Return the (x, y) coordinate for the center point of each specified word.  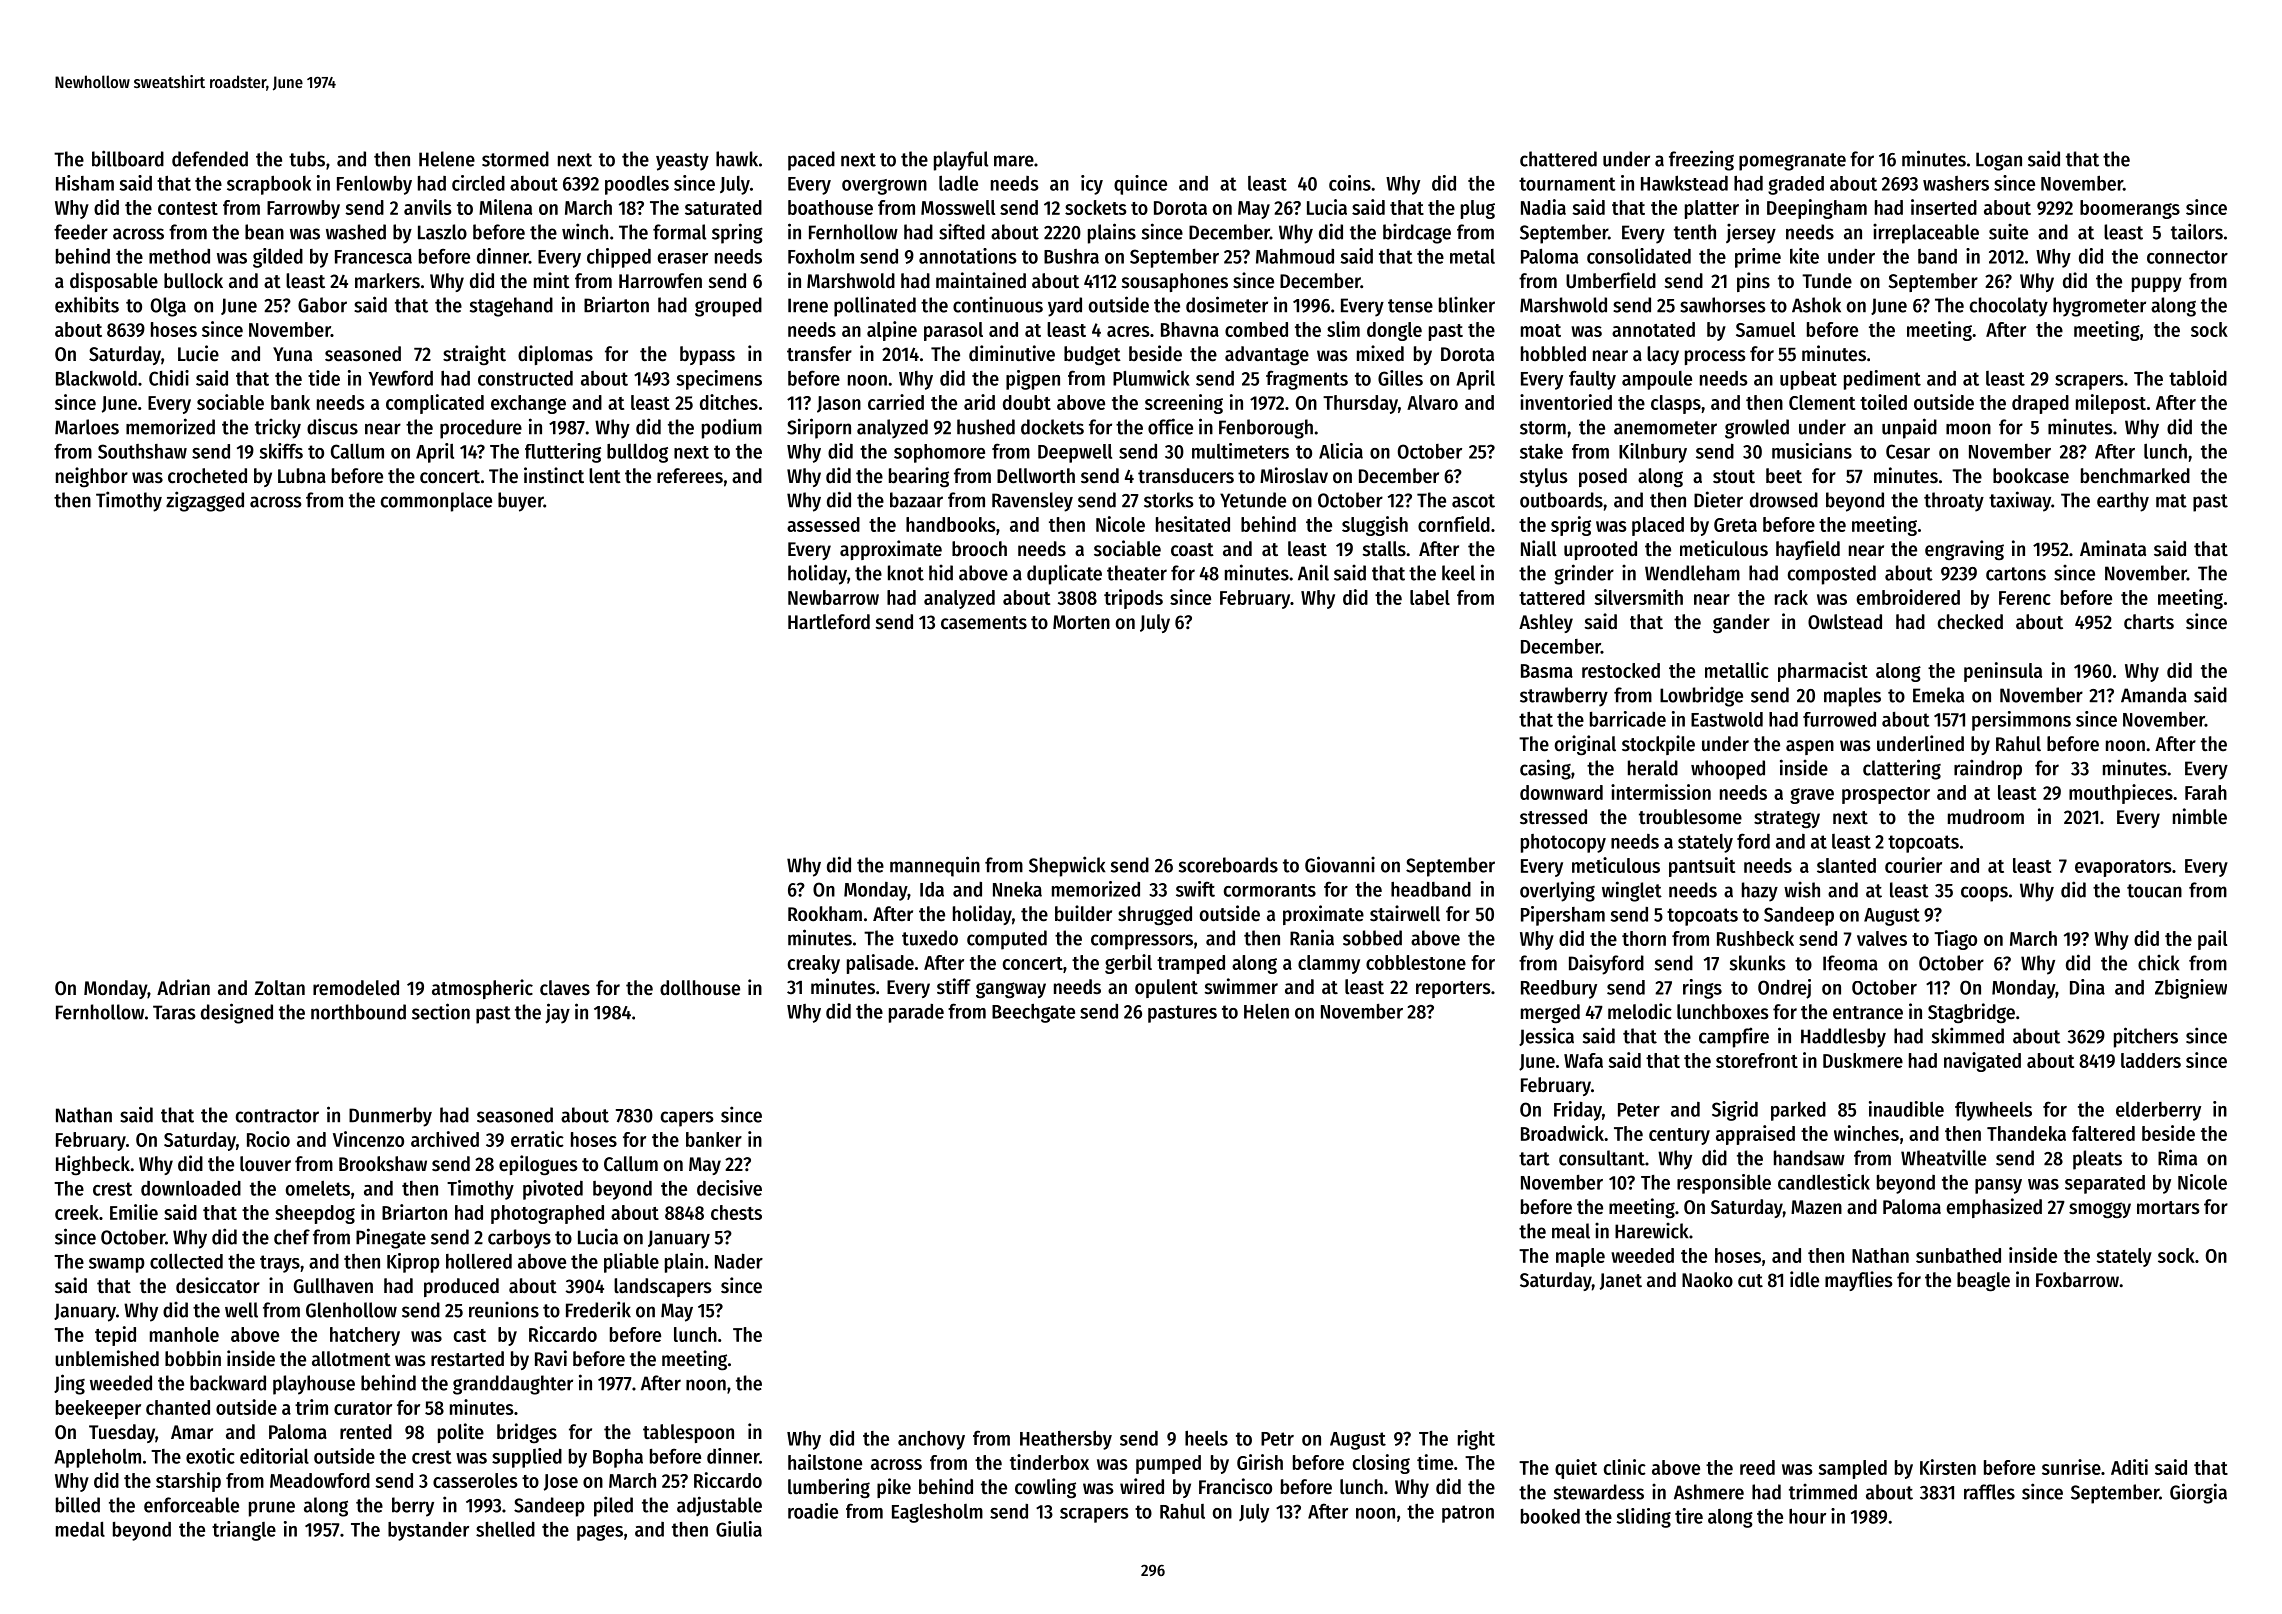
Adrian (183, 987)
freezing (1701, 160)
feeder (81, 232)
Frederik (598, 1309)
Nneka (1017, 889)
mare (1014, 161)
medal (80, 1529)
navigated (1982, 1062)
